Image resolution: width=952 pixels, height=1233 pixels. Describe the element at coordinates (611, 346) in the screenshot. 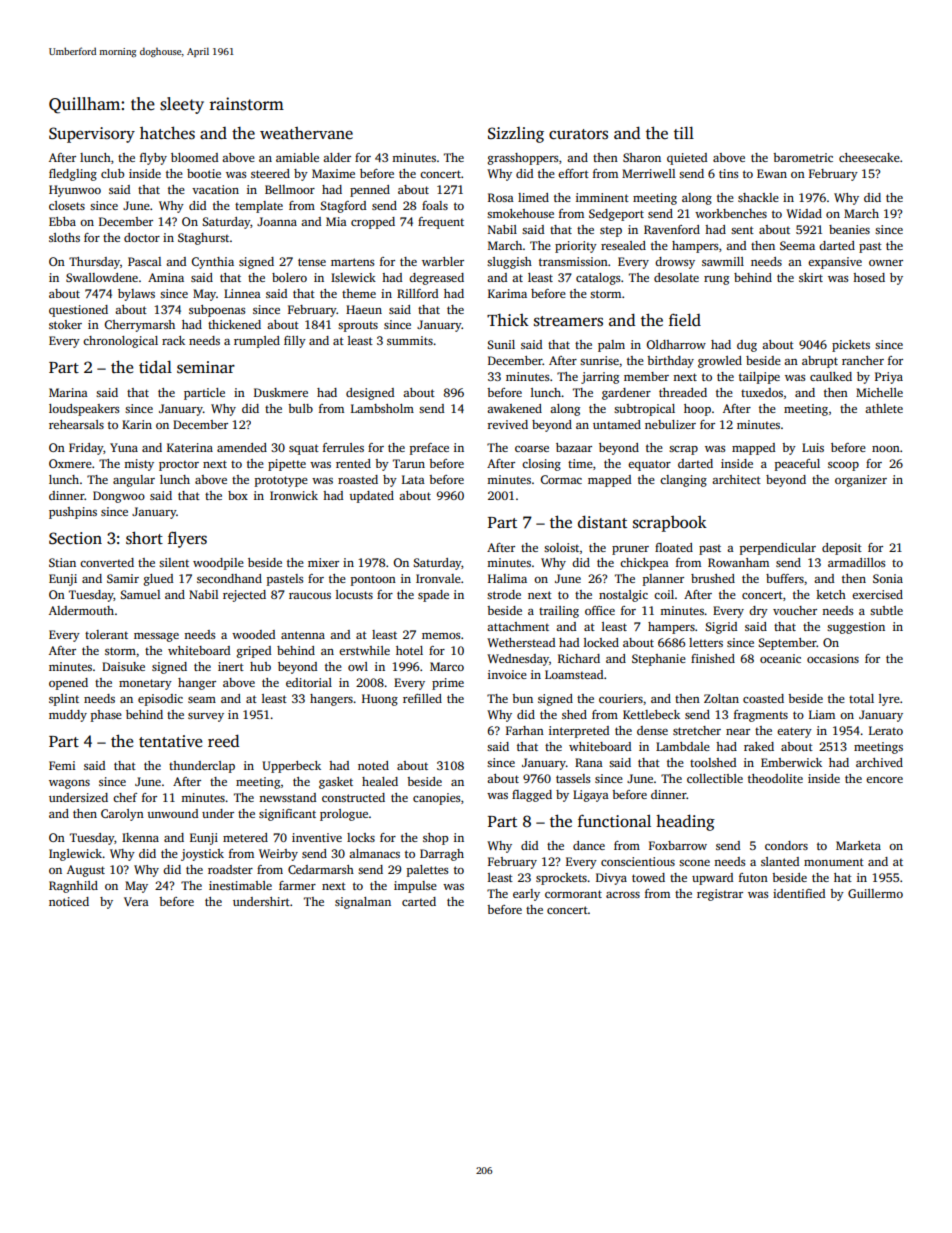

I see `palm` at that location.
